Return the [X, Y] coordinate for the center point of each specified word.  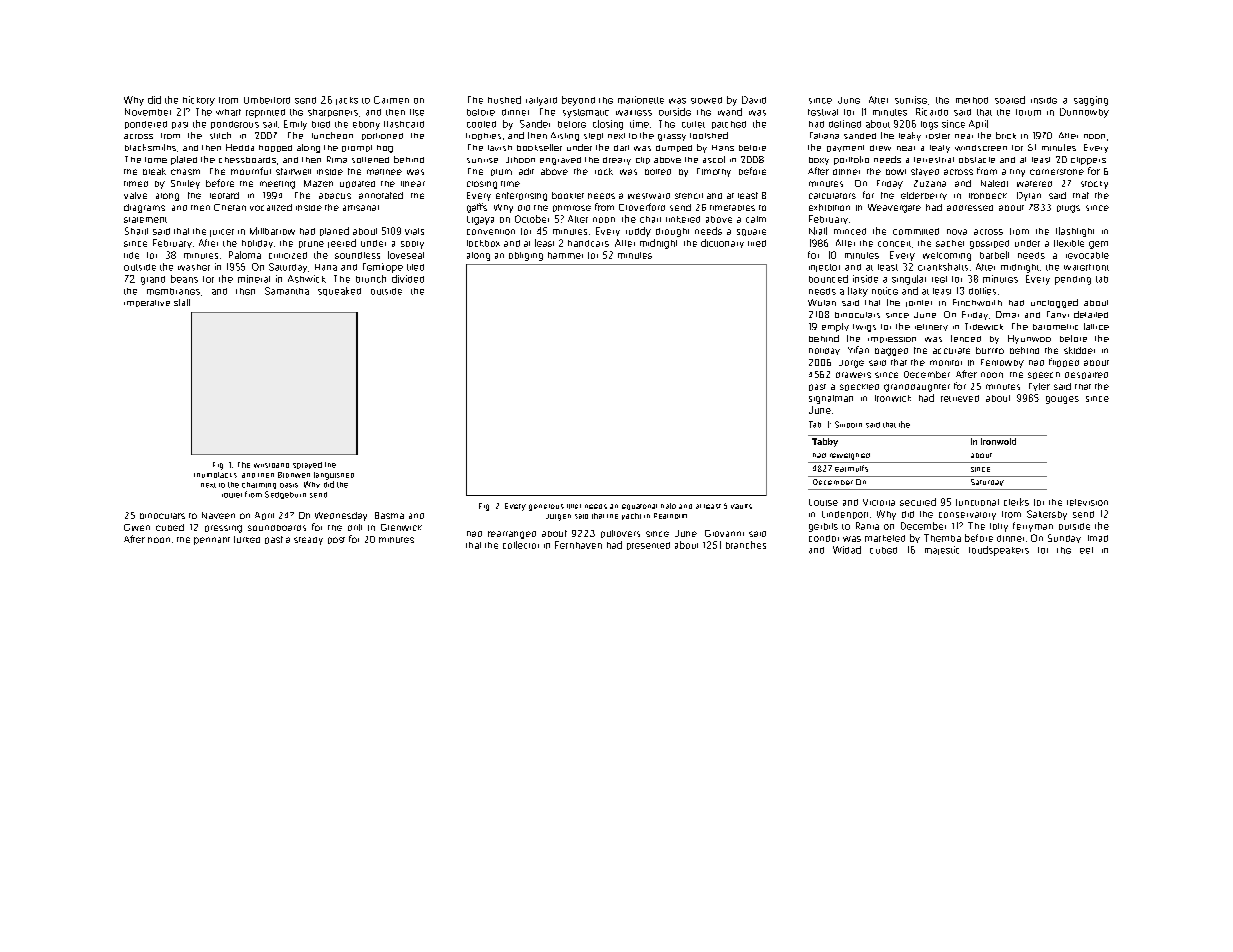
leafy [940, 149]
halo [668, 506]
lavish [500, 148]
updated [357, 184]
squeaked [339, 291]
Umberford [267, 100]
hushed [504, 100]
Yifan [858, 350]
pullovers [620, 534]
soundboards [277, 528]
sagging [1091, 101]
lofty [999, 527]
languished [334, 476]
